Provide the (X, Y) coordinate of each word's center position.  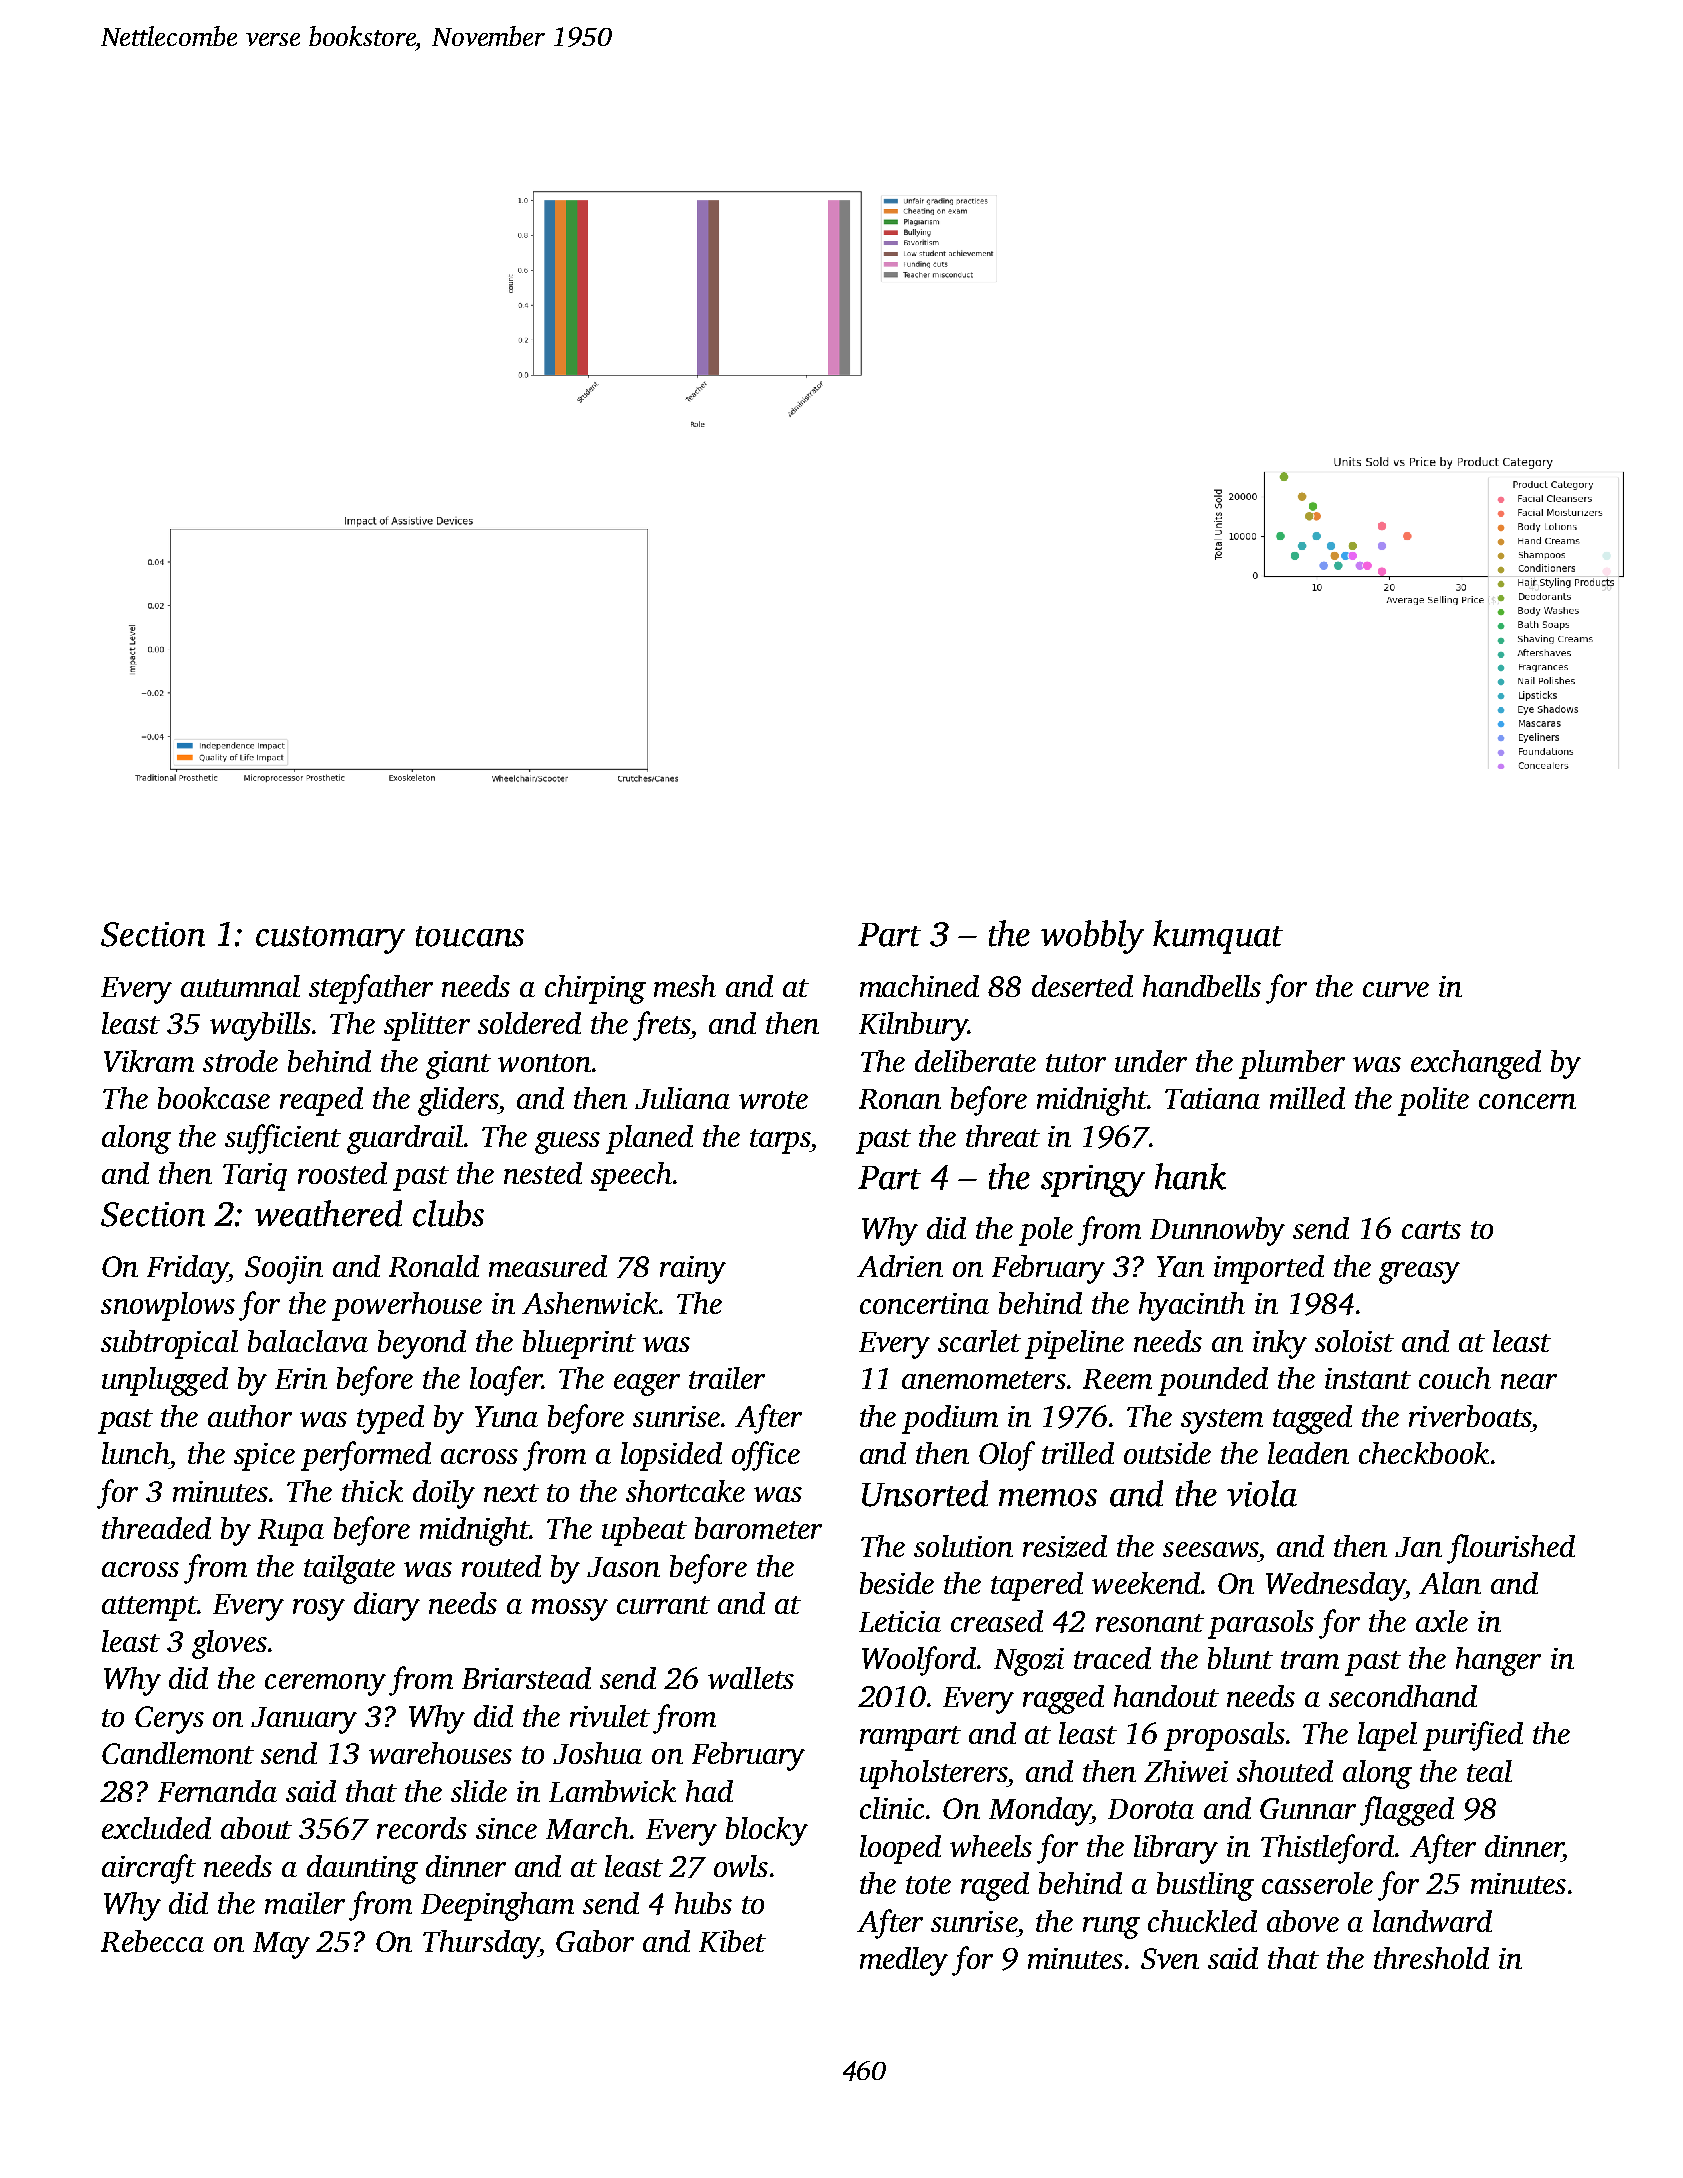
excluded (156, 1828)
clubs (448, 1213)
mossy (570, 1610)
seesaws (1210, 1549)
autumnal (240, 986)
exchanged (1476, 1064)
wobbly (1092, 937)
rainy (693, 1270)
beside (897, 1583)
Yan (1180, 1266)
